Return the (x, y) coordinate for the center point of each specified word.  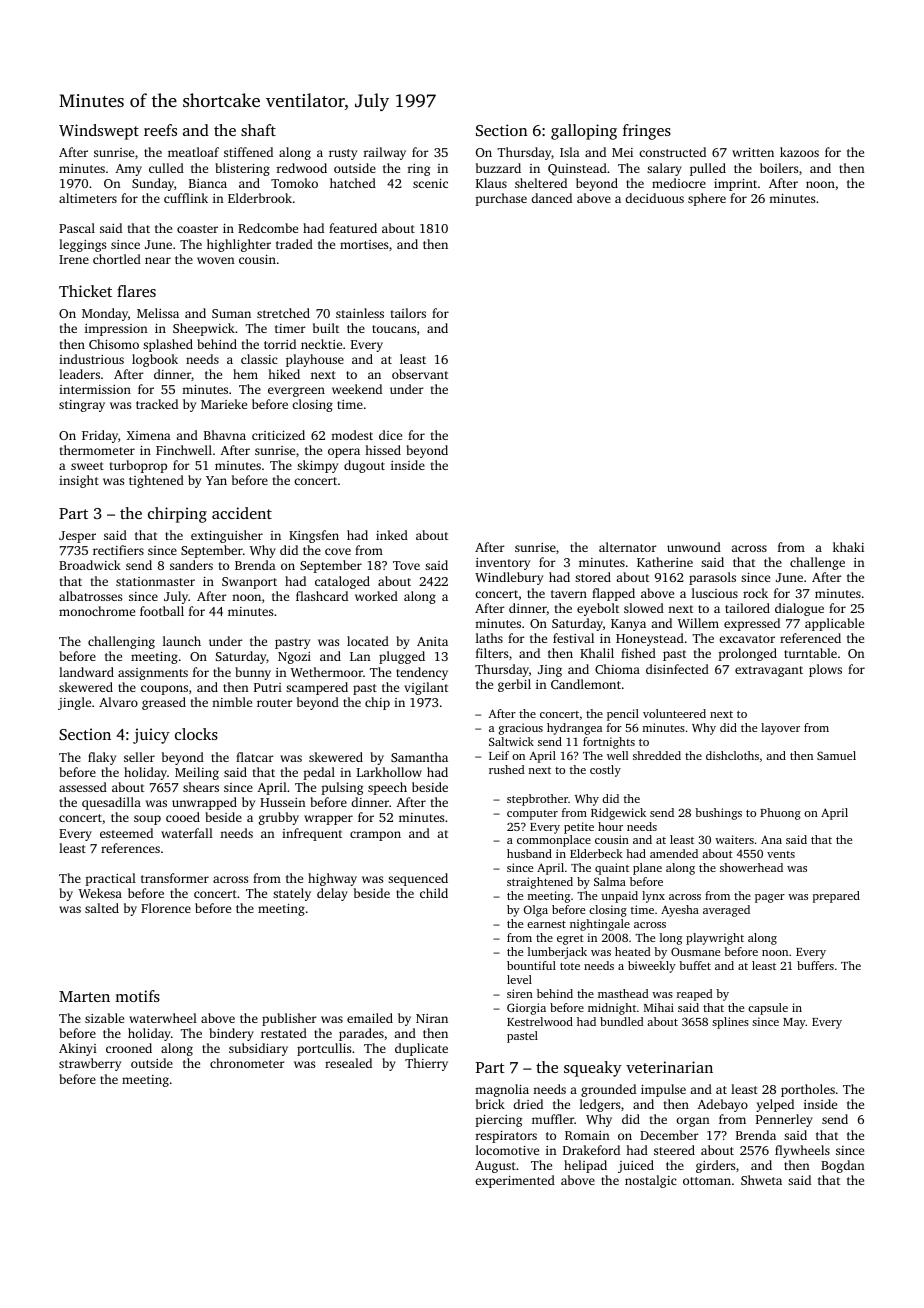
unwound (694, 547)
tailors (408, 313)
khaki (848, 547)
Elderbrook (260, 198)
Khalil (597, 653)
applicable (834, 624)
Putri (268, 687)
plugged (402, 657)
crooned (129, 1048)
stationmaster (155, 581)
